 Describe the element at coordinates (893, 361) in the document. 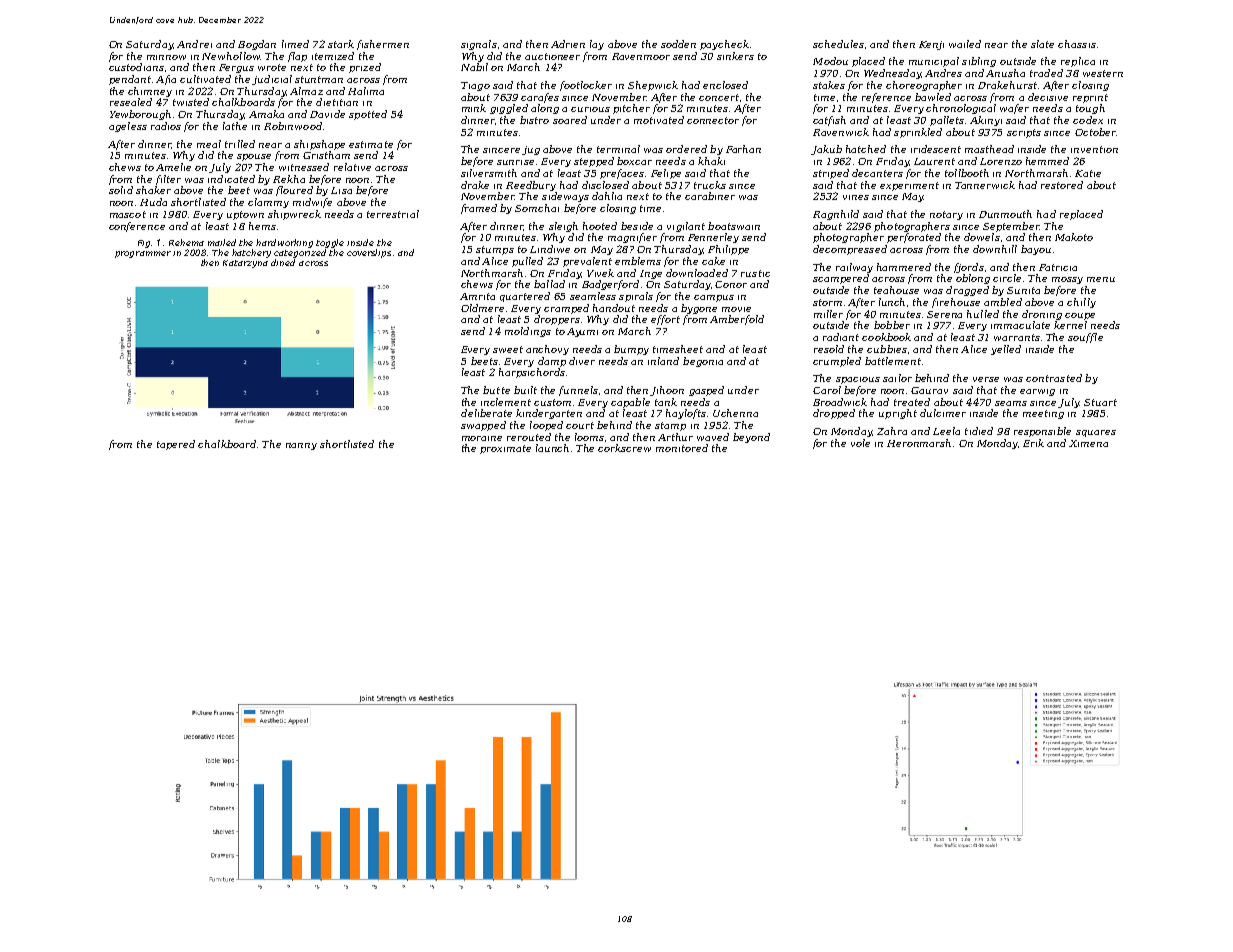

I see `battlement` at that location.
